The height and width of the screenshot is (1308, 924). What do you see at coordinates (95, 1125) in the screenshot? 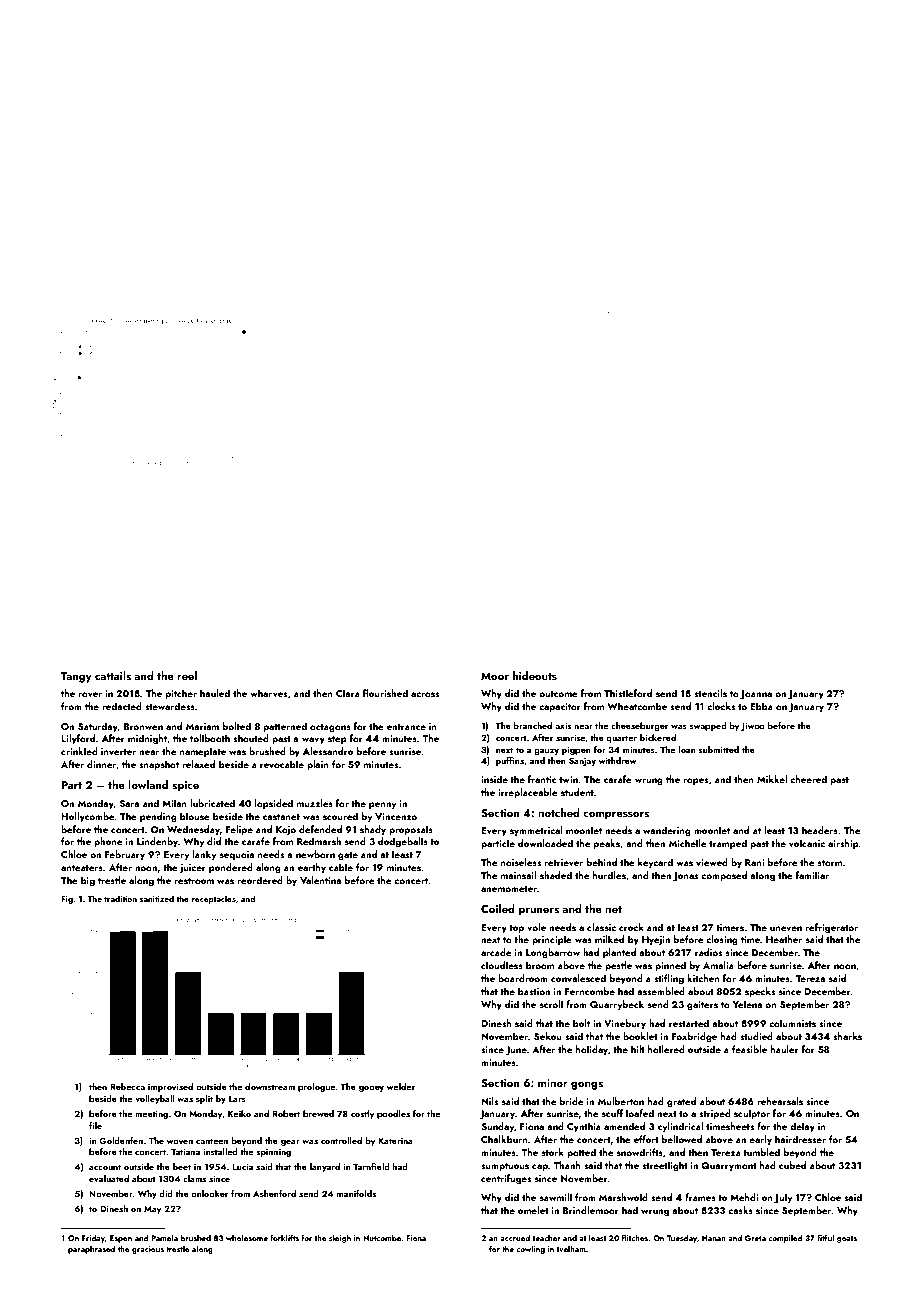
I see `file` at bounding box center [95, 1125].
